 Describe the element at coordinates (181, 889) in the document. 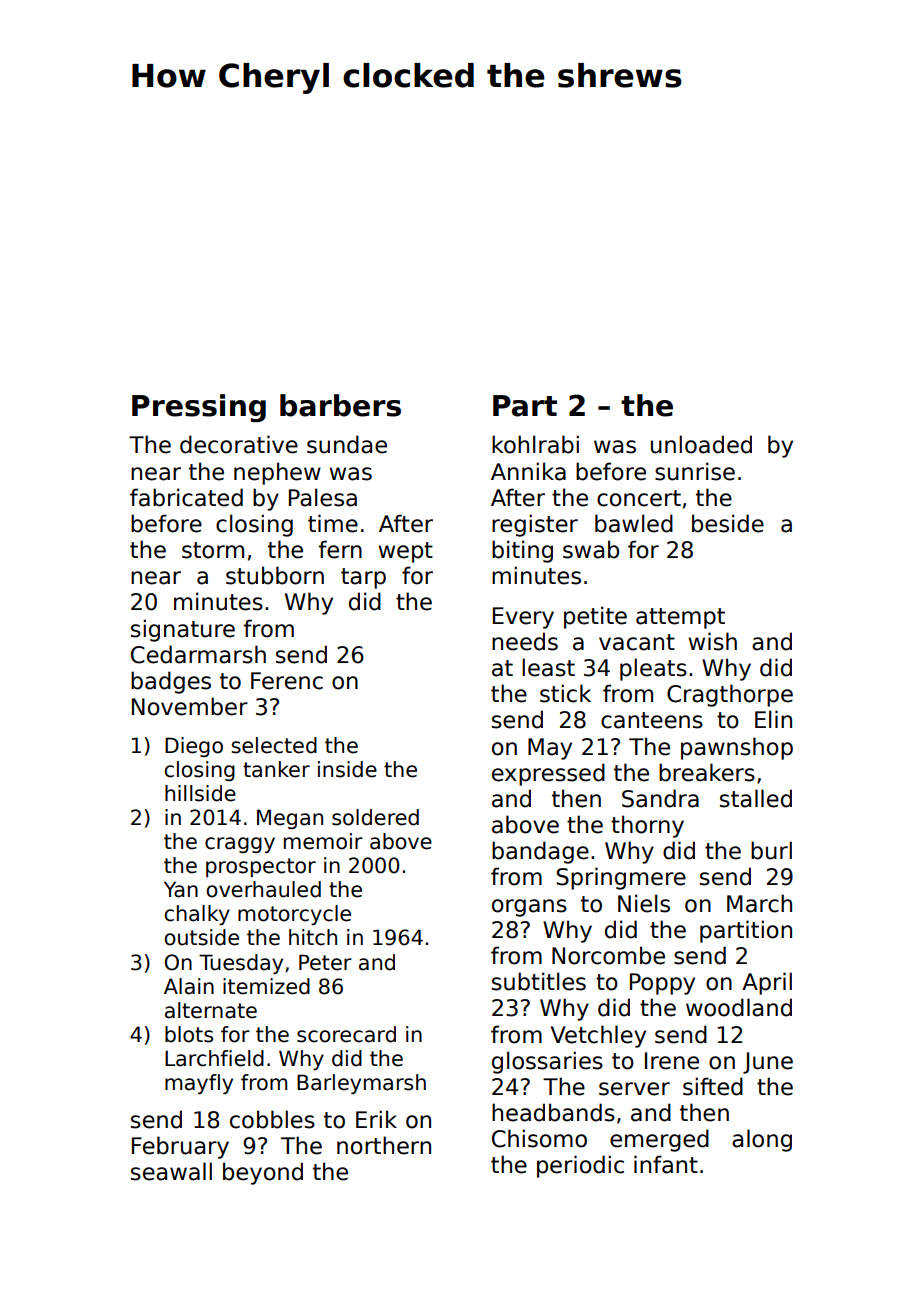

I see `Yan` at that location.
